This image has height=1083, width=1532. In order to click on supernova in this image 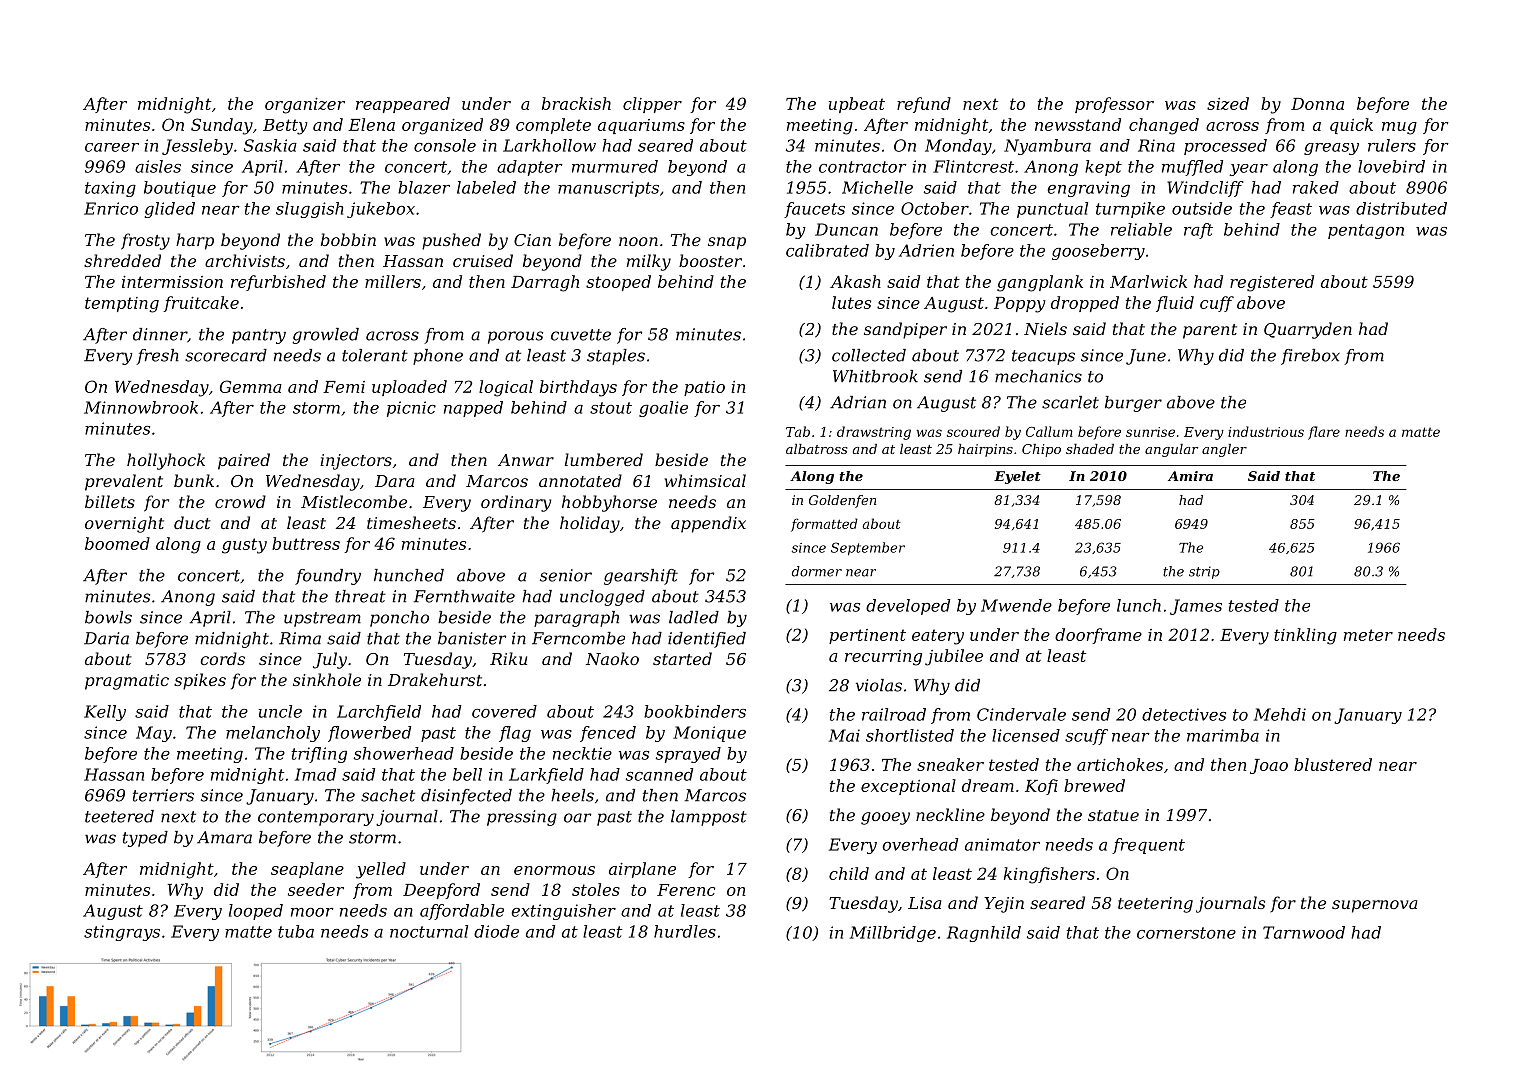, I will do `click(1374, 906)`.
